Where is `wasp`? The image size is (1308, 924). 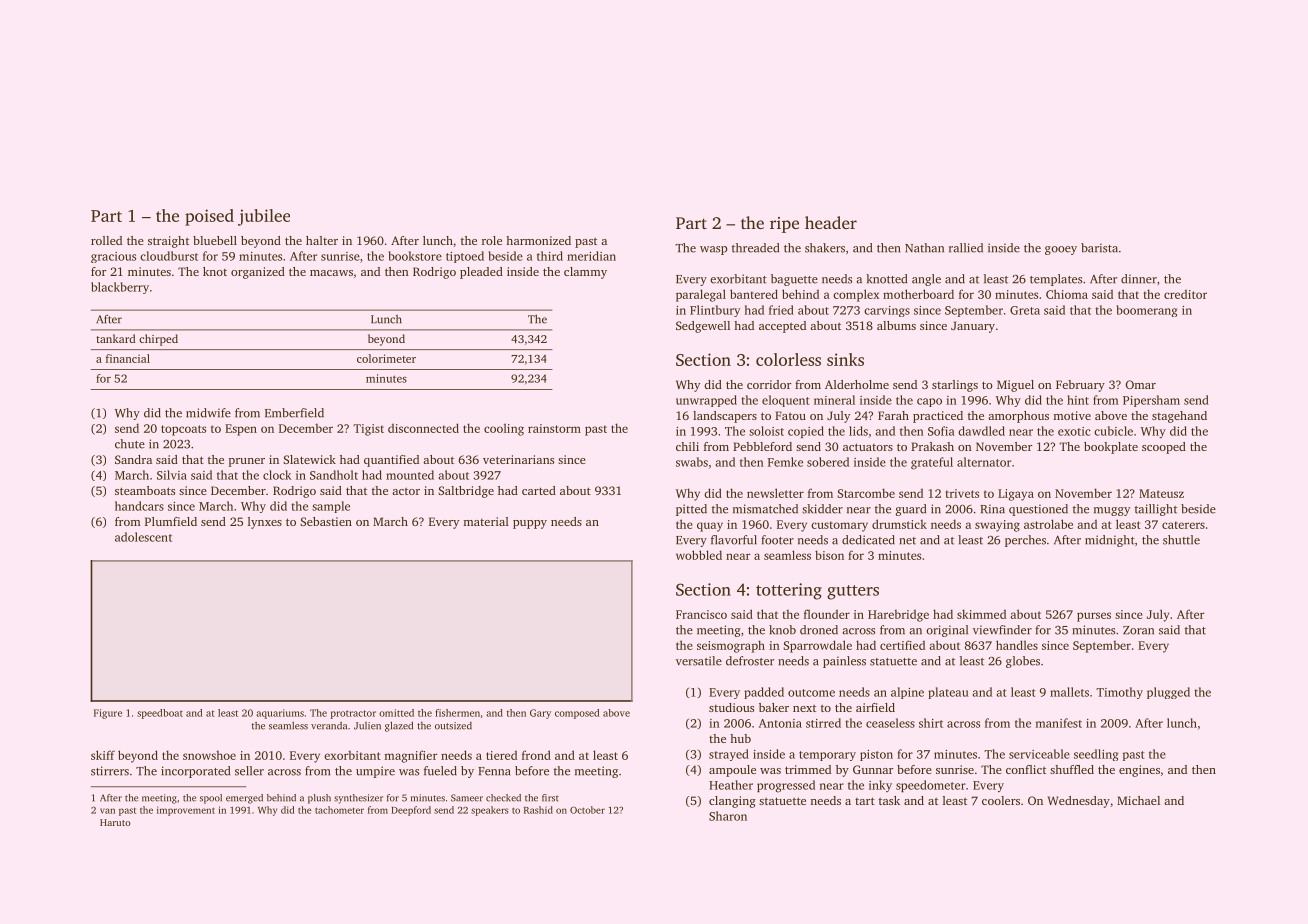 wasp is located at coordinates (713, 250).
